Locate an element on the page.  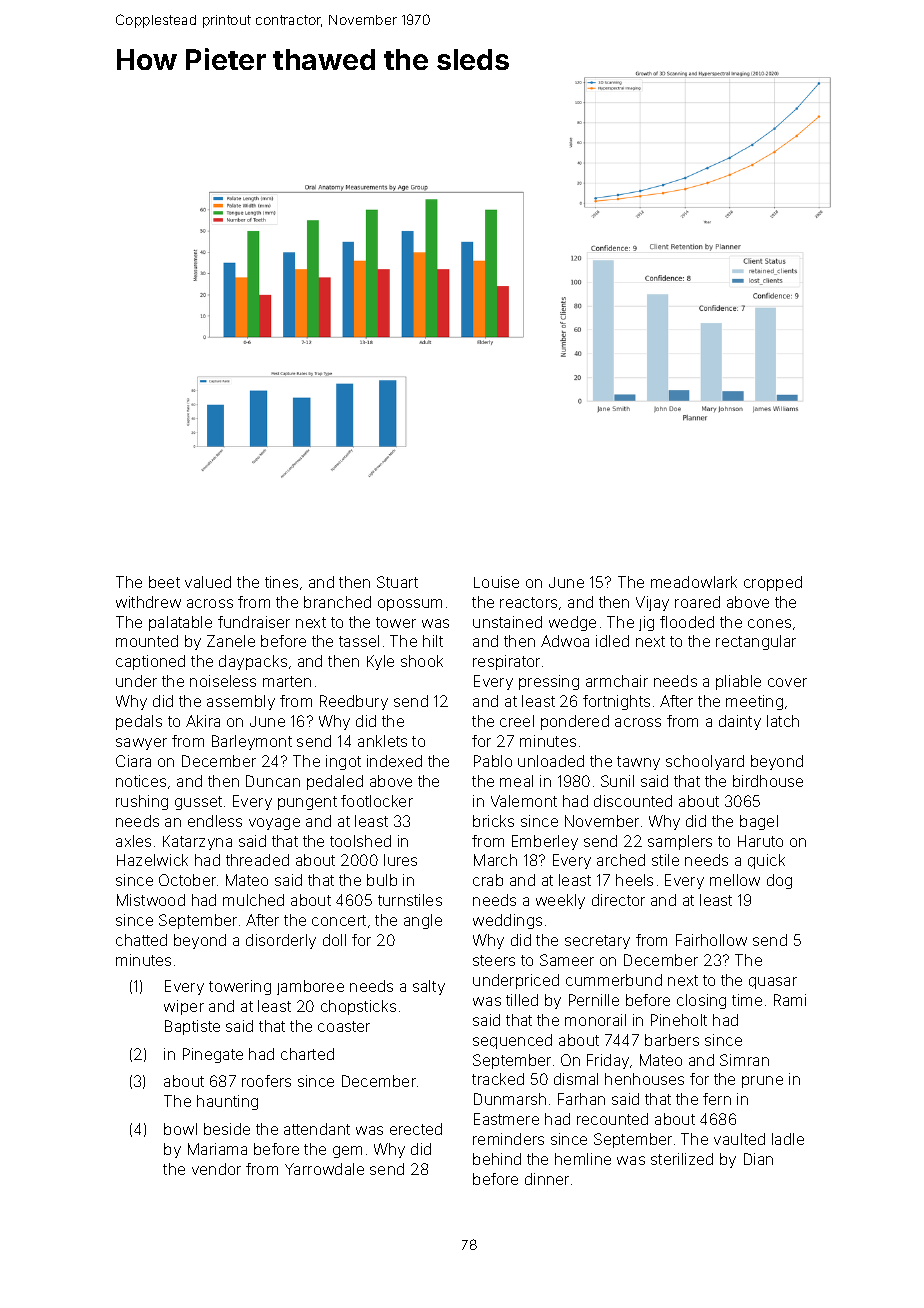
tilled is located at coordinates (522, 1000).
